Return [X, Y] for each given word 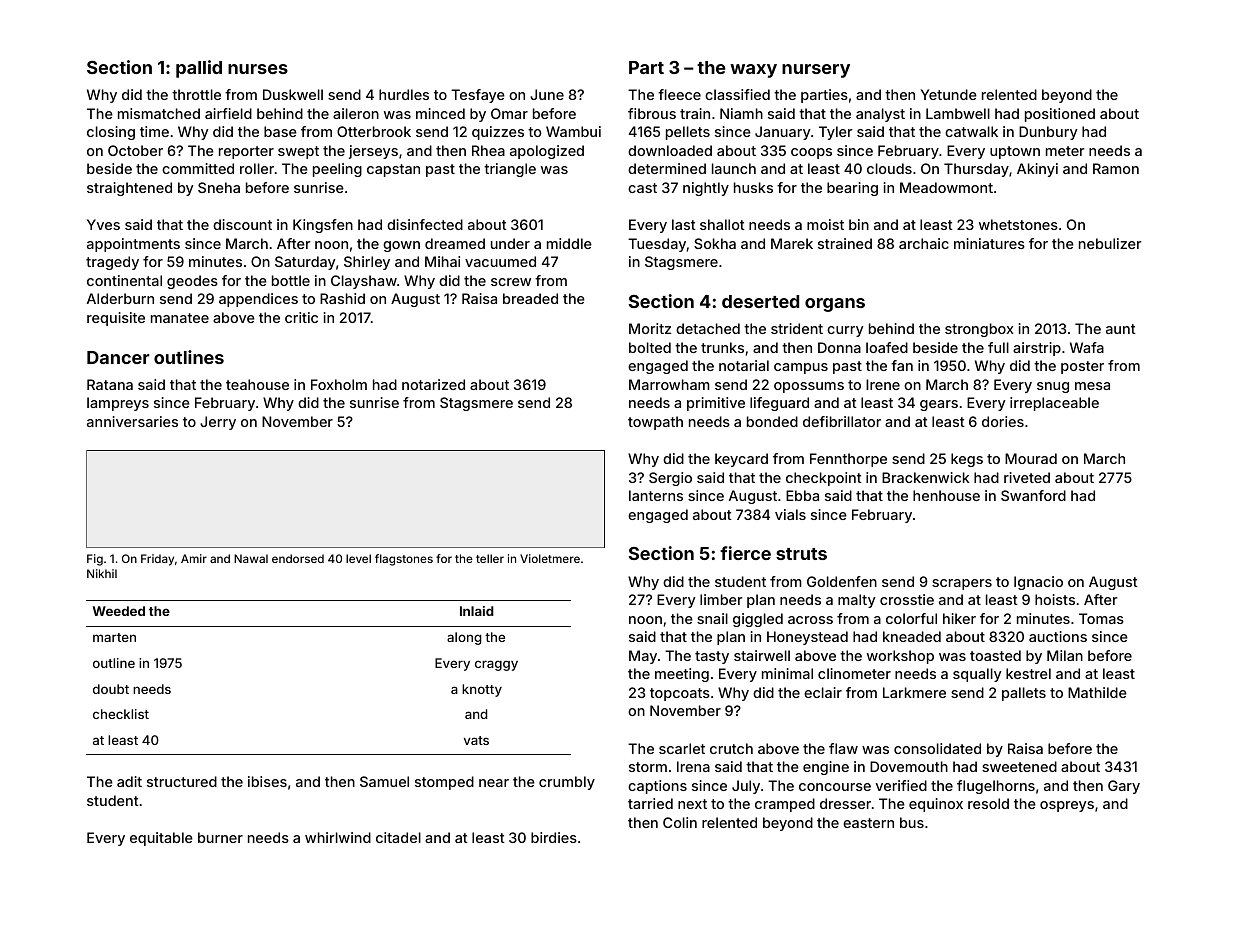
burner [220, 837]
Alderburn [120, 298]
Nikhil [102, 573]
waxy [753, 71]
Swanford [1033, 495]
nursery [816, 71]
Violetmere [550, 558]
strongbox [979, 330]
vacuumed [500, 261]
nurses [258, 69]
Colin [680, 822]
